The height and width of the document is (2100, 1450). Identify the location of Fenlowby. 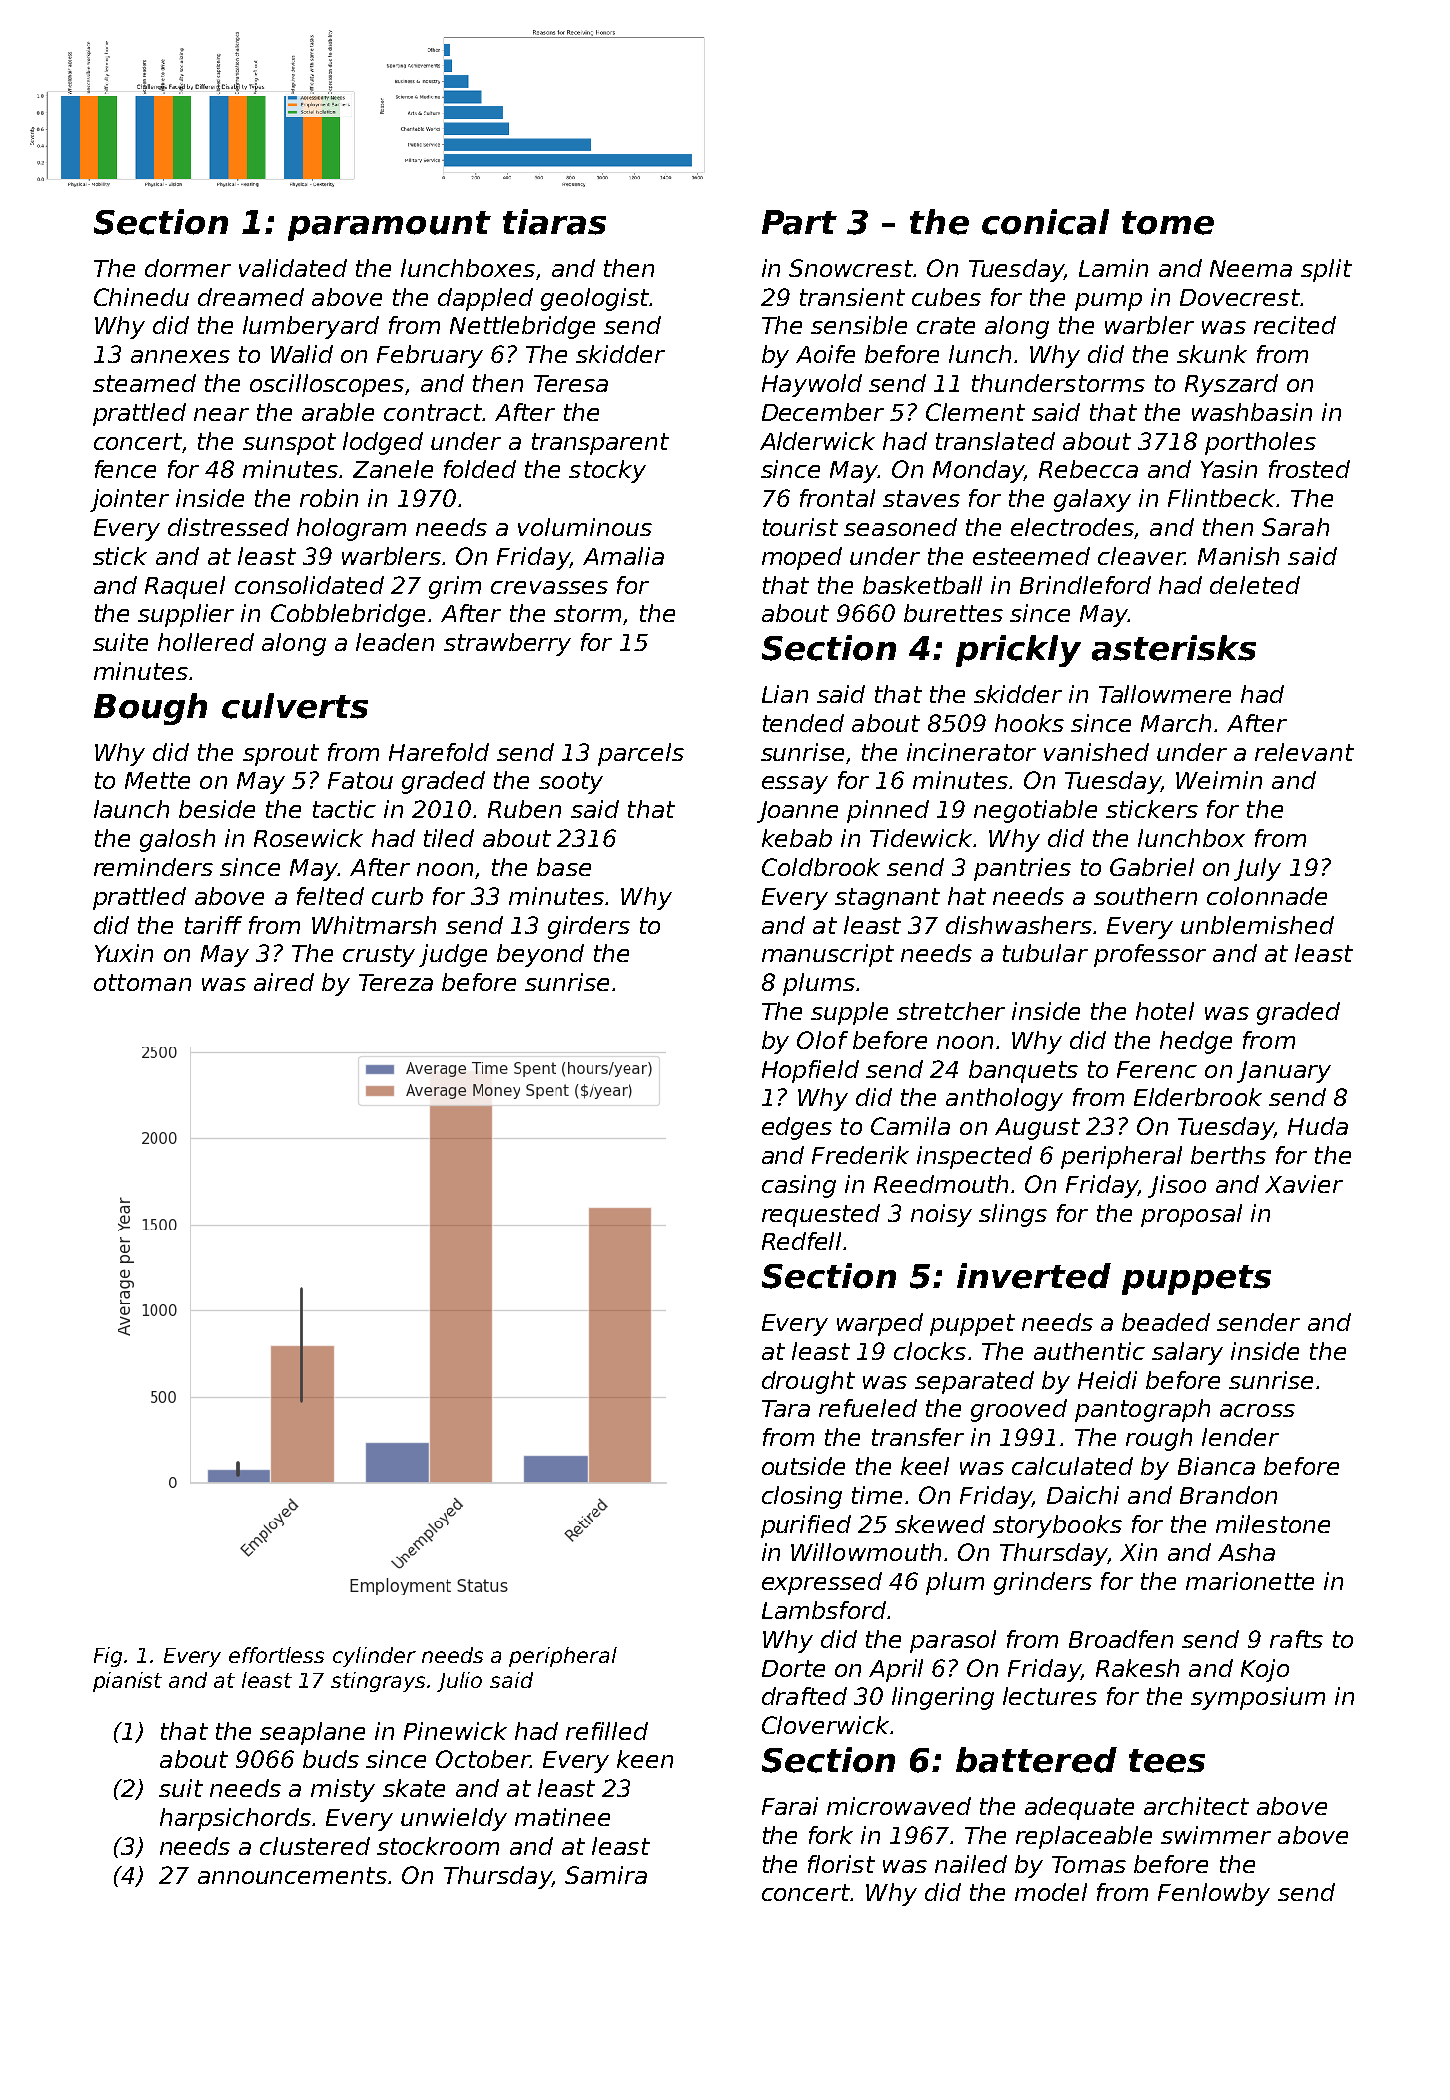
(1214, 1894).
